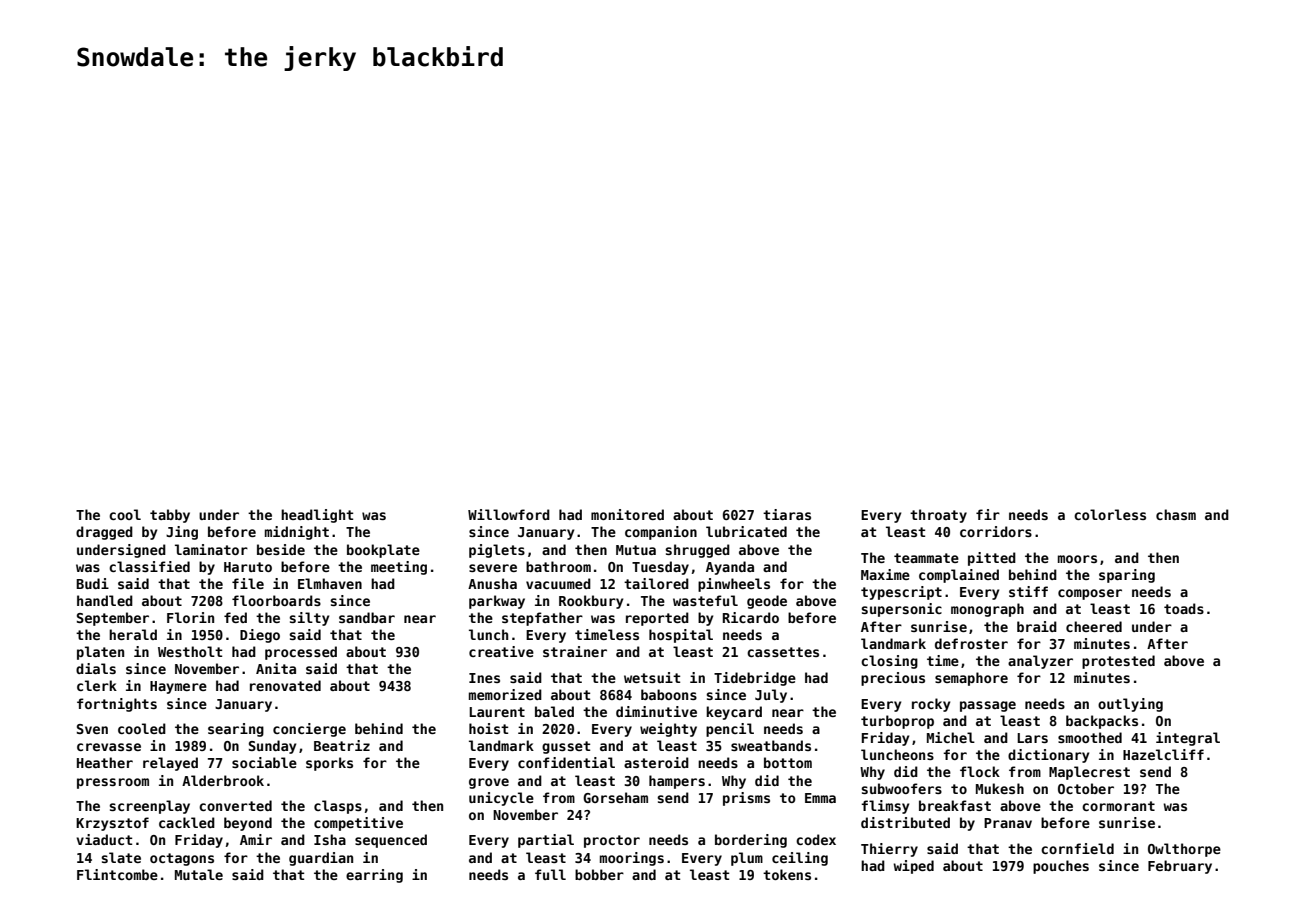 The image size is (1308, 924). Describe the element at coordinates (1008, 823) in the screenshot. I see `Pranav` at that location.
